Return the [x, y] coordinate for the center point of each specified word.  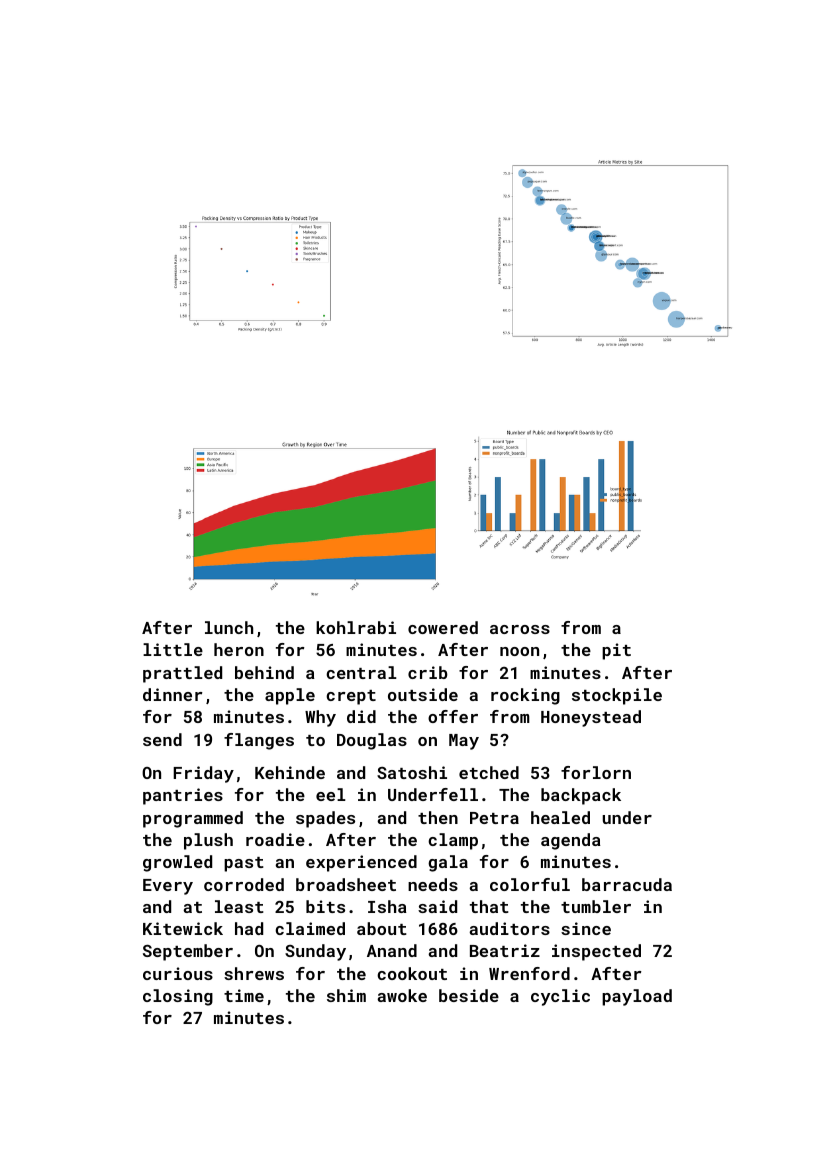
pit [616, 651]
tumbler [596, 906]
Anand [392, 950]
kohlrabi [356, 627]
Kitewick [183, 928]
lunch [229, 627]
